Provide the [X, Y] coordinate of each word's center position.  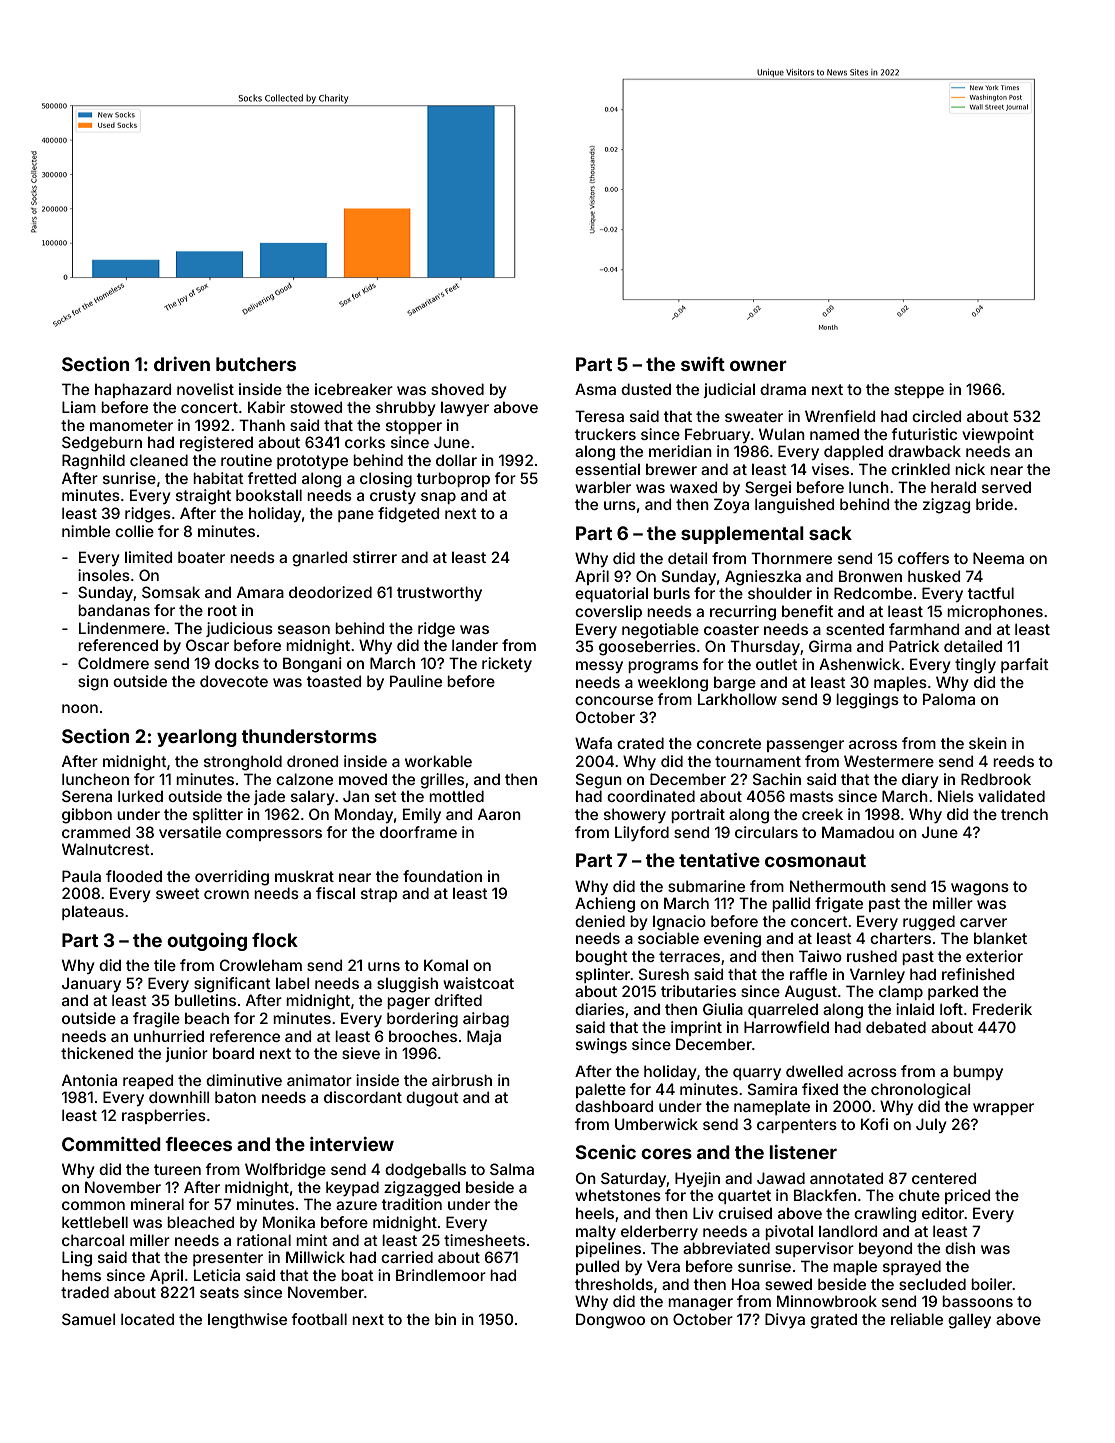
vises [830, 469]
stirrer [375, 557]
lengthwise [247, 1321]
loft [951, 1009]
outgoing [207, 942]
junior [186, 1054]
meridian [680, 451]
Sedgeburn [102, 444]
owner [758, 365]
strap [379, 895]
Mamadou [858, 832]
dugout [432, 1099]
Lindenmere [122, 628]
